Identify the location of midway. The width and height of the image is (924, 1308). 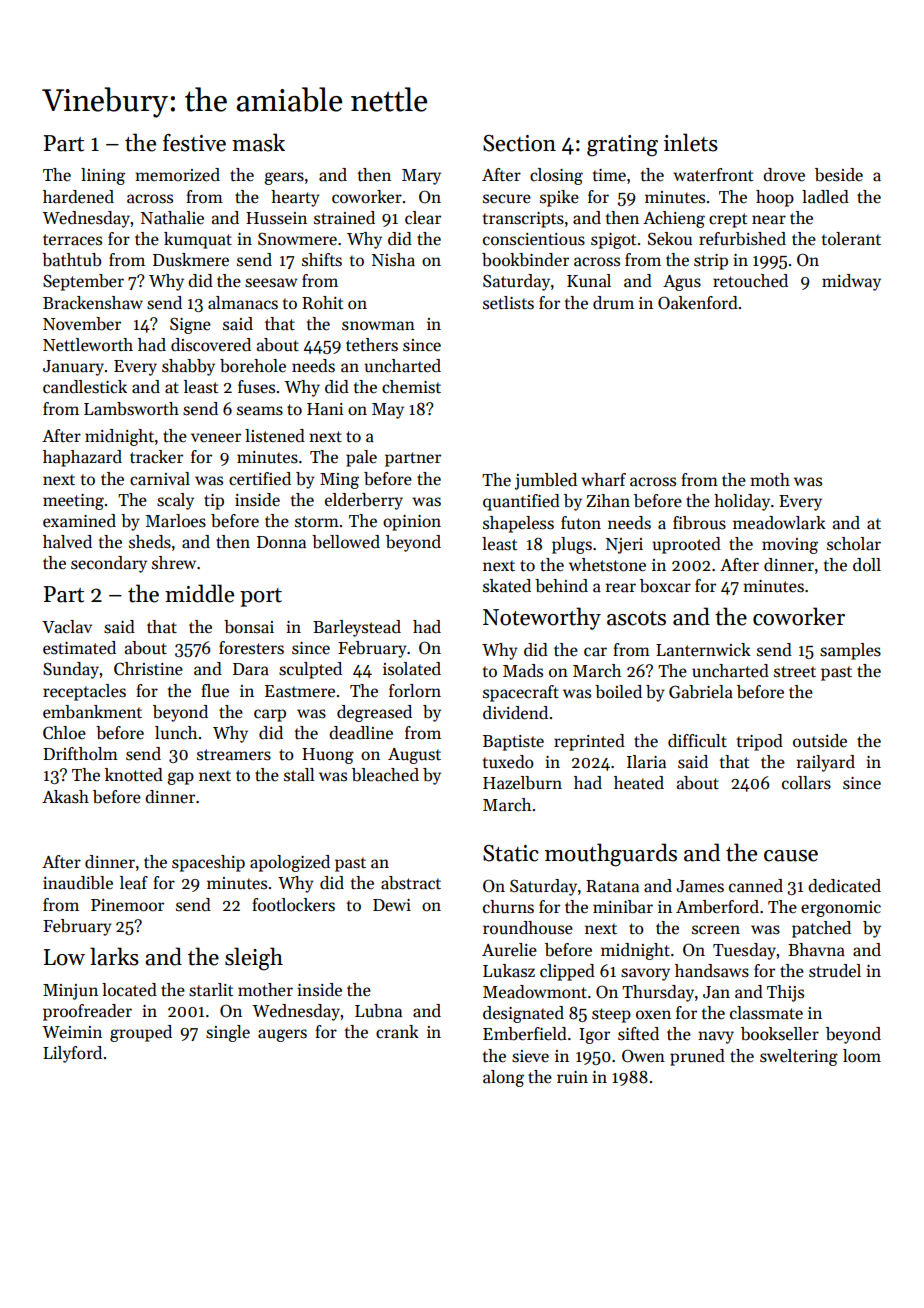
(851, 282).
